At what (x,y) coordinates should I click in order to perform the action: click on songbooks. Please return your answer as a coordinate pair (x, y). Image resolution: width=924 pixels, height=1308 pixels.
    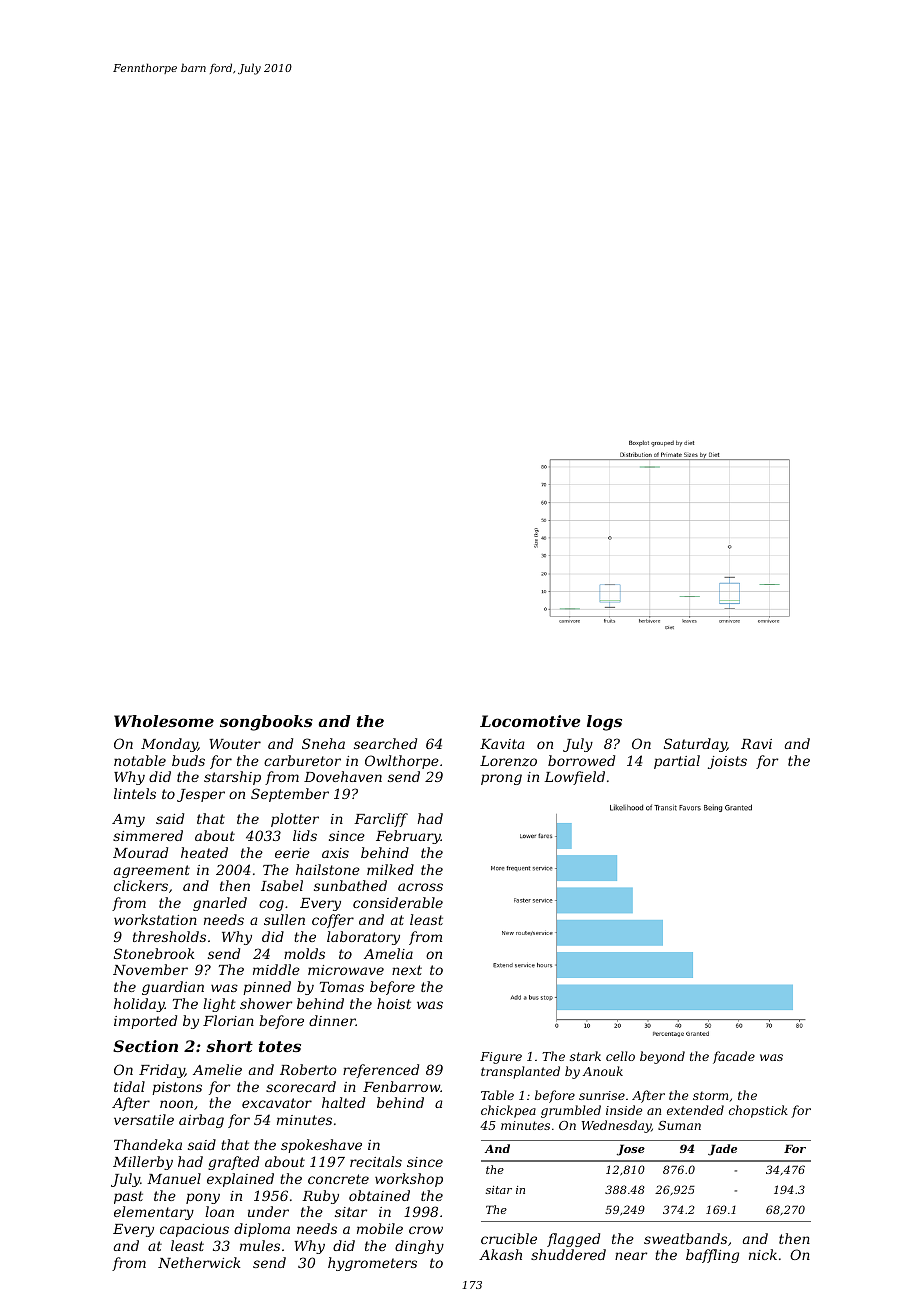
    Looking at the image, I should click on (266, 723).
